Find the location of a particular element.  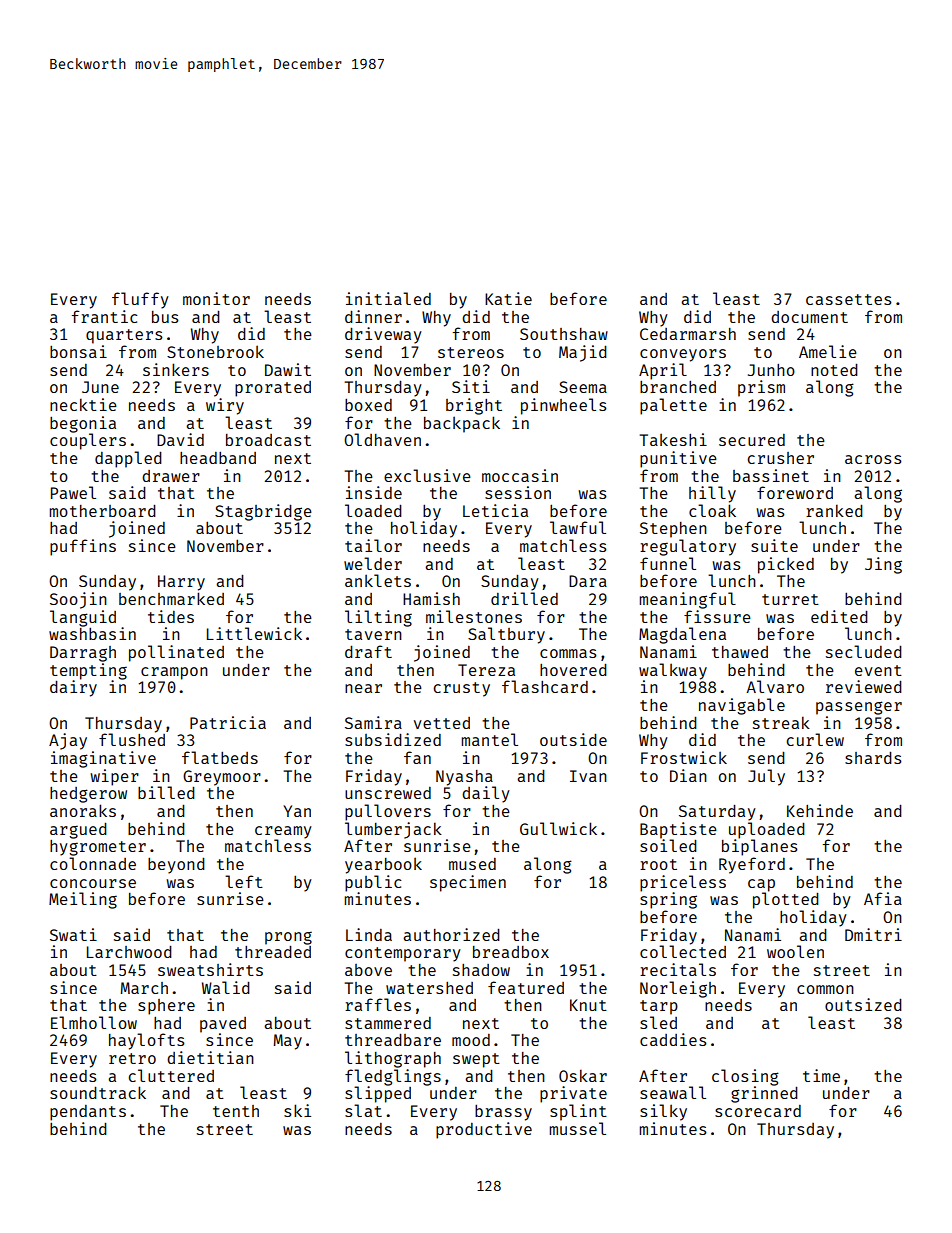

Harry is located at coordinates (181, 583).
